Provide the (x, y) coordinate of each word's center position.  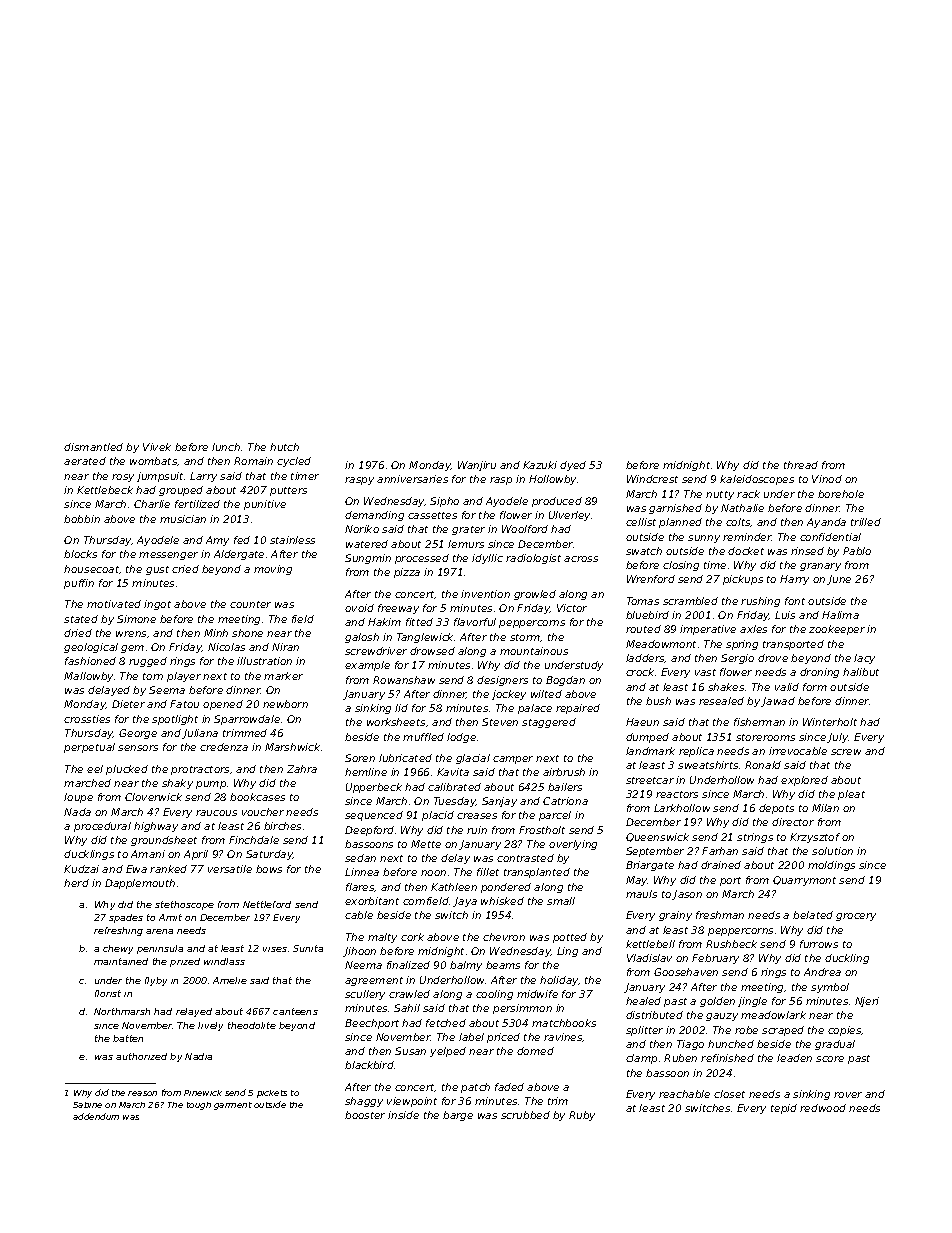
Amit (170, 917)
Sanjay (499, 802)
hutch (284, 447)
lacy (864, 659)
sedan (360, 858)
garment (233, 1106)
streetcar (650, 780)
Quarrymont (804, 881)
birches (282, 826)
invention (485, 594)
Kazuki (540, 465)
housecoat (91, 569)
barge (458, 1116)
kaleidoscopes (757, 480)
